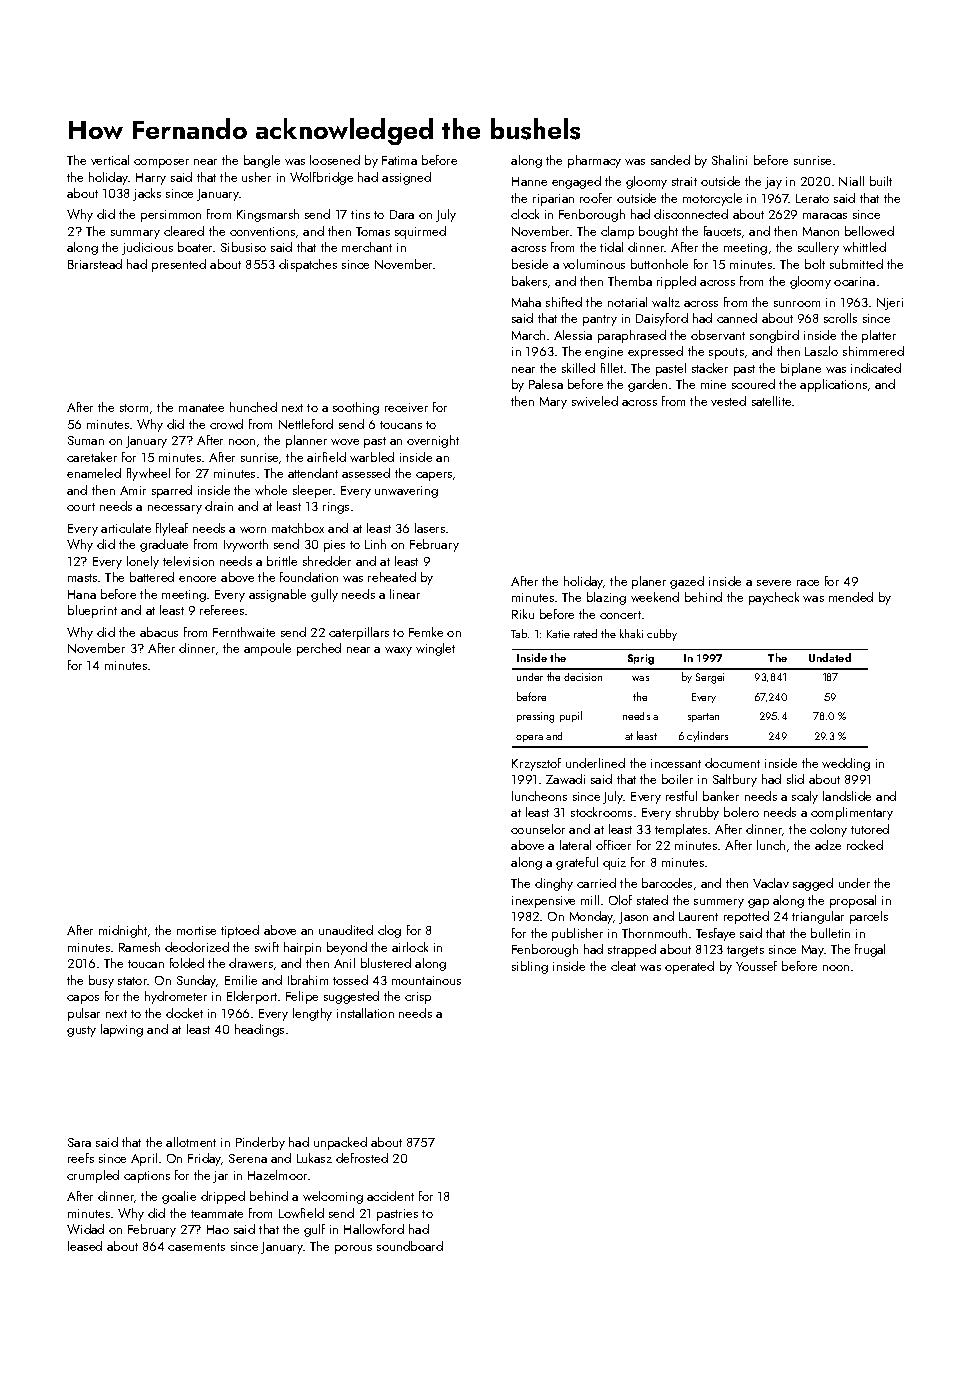  What do you see at coordinates (420, 232) in the page?
I see `squirmed` at bounding box center [420, 232].
